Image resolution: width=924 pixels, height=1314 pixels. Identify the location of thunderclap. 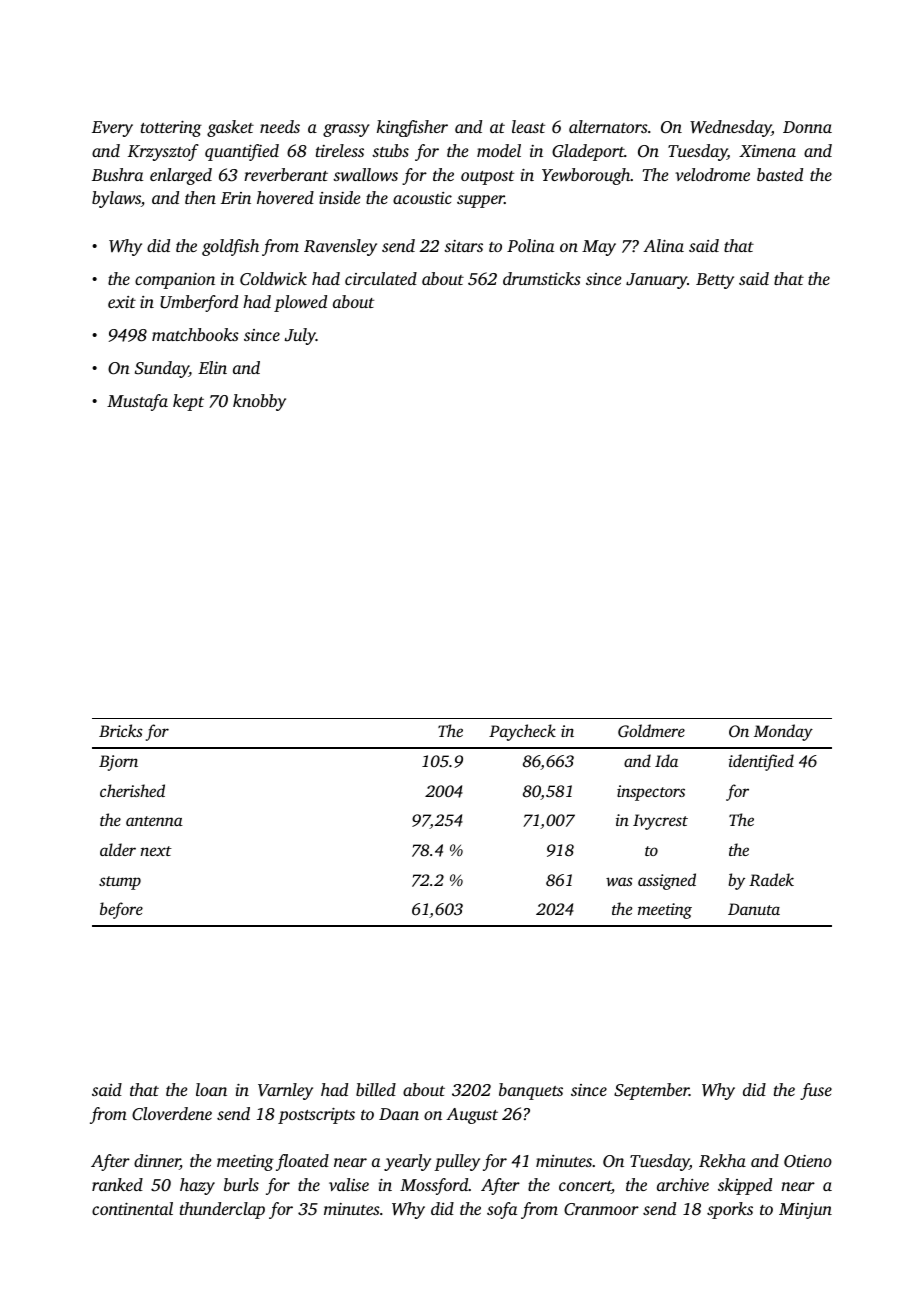
(222, 1210).
